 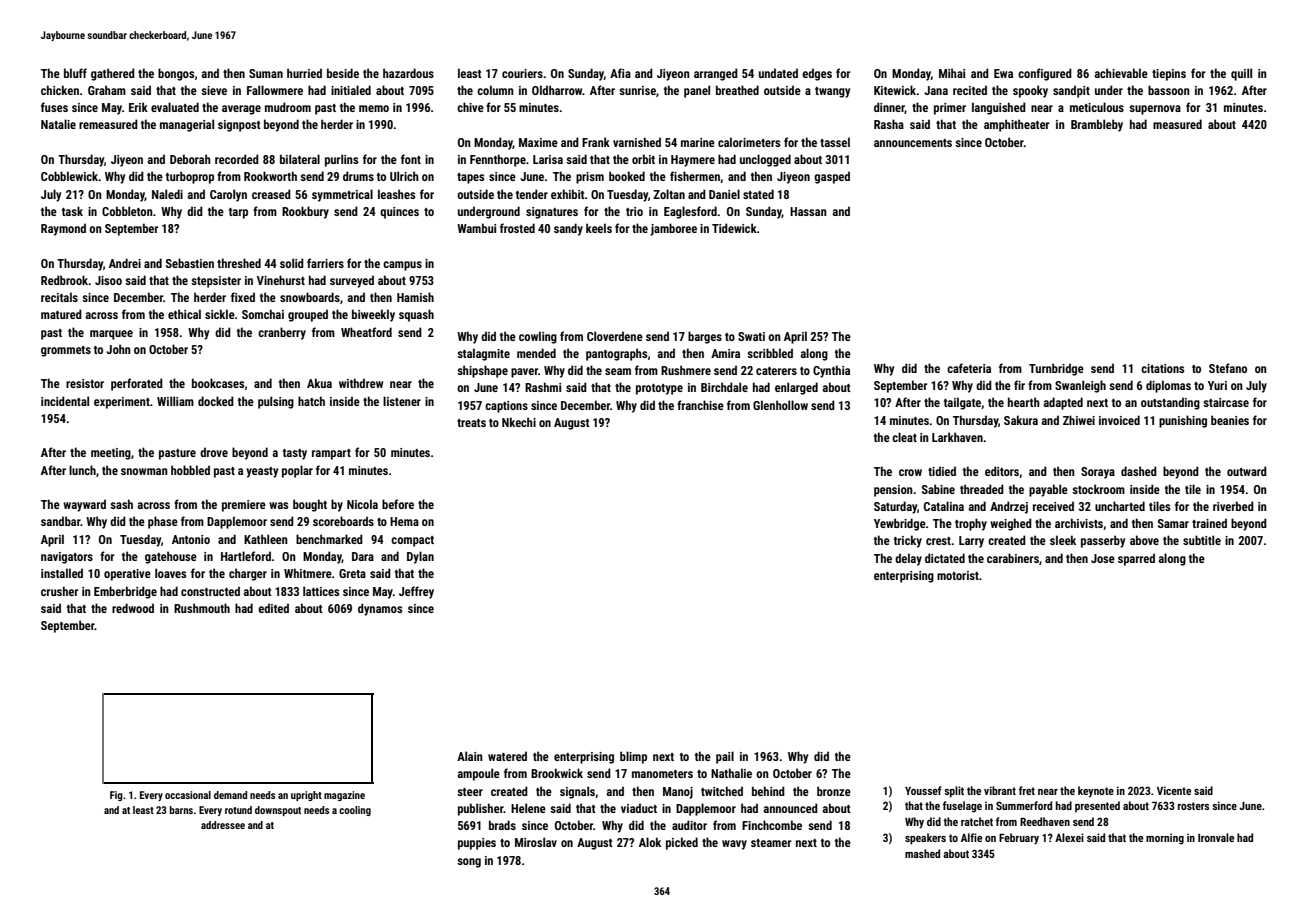 What do you see at coordinates (343, 73) in the screenshot?
I see `beside` at bounding box center [343, 73].
